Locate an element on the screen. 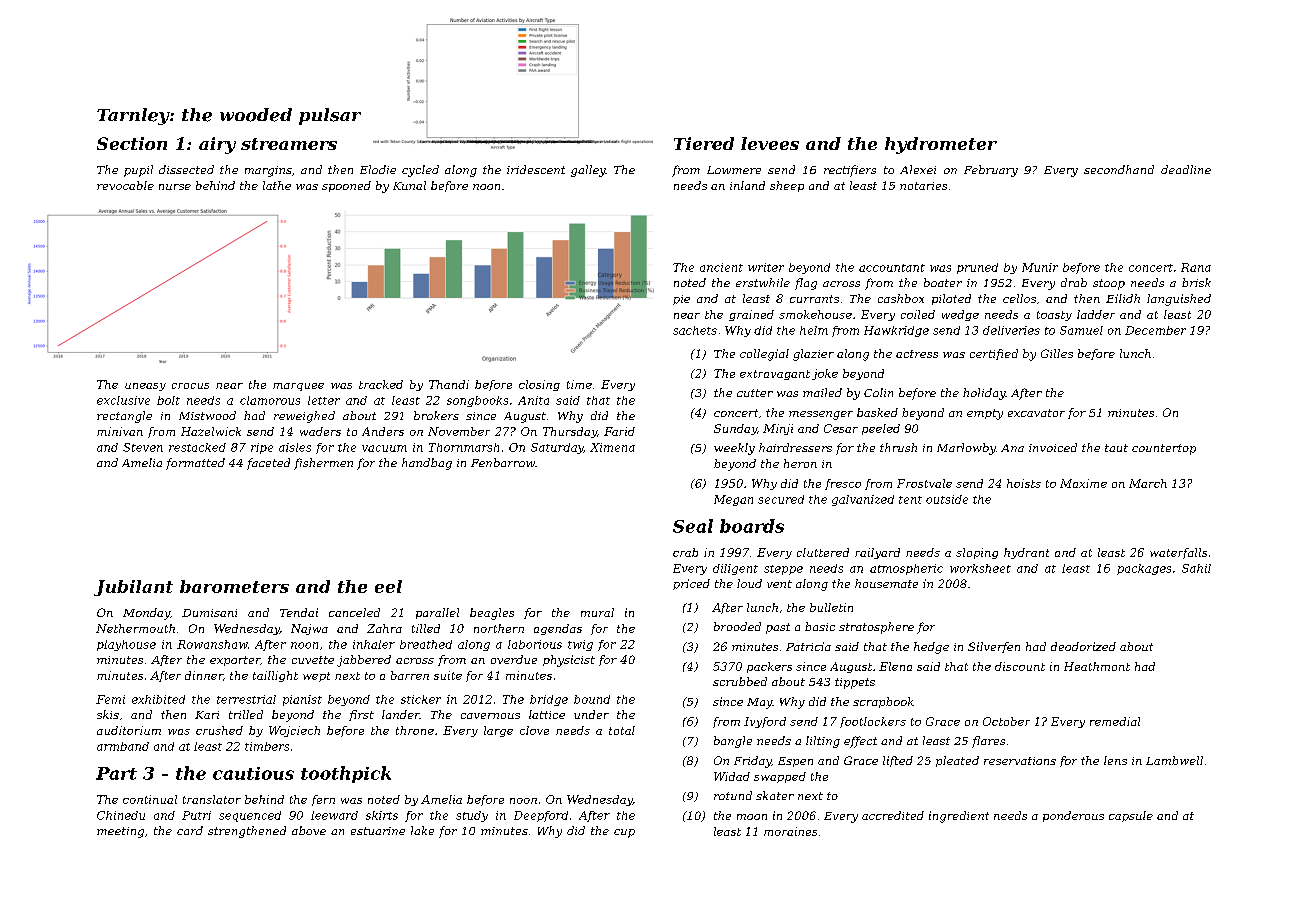 The height and width of the screenshot is (924, 1308). cellos is located at coordinates (1019, 298).
